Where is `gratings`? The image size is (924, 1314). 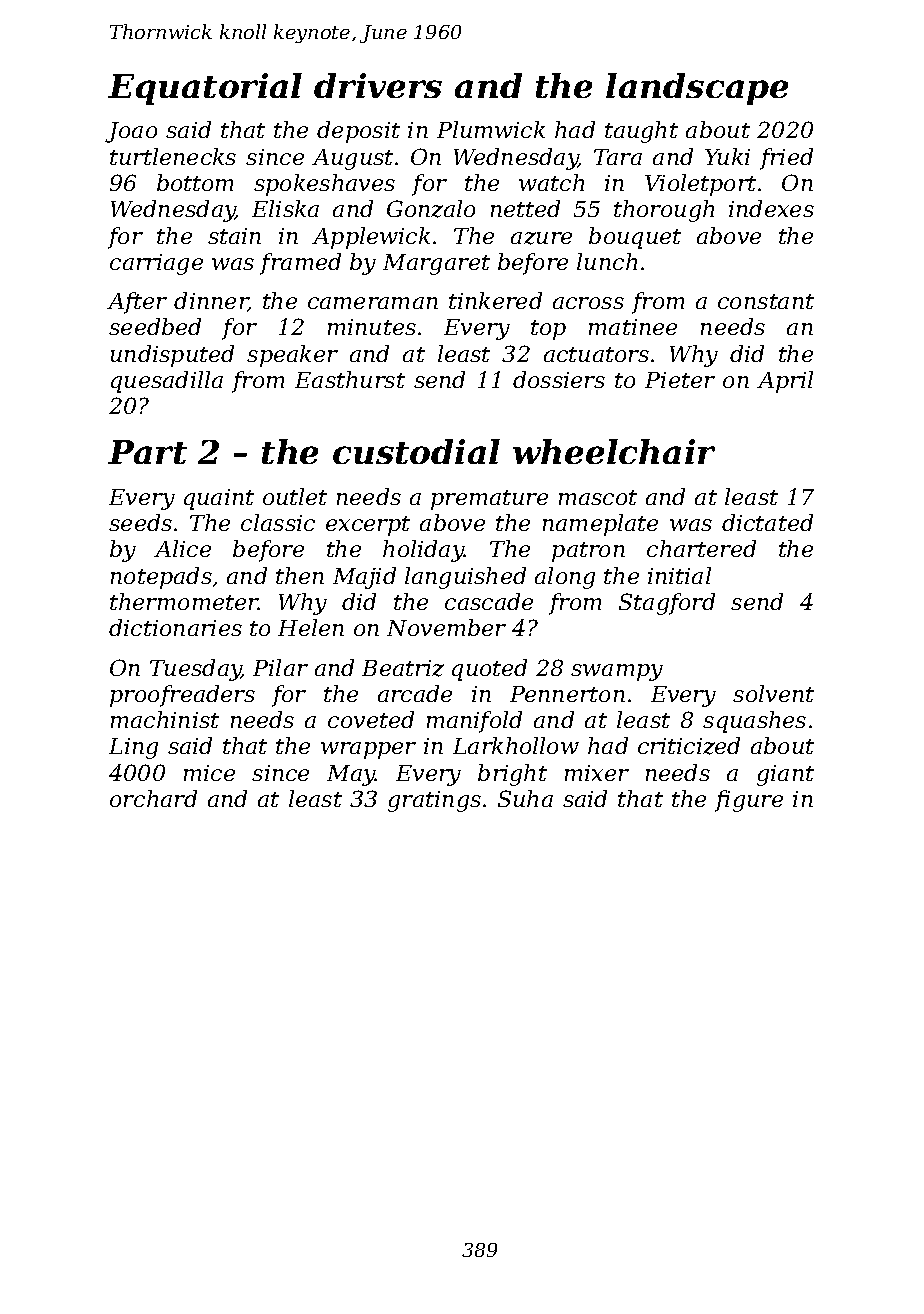 gratings is located at coordinates (434, 801).
